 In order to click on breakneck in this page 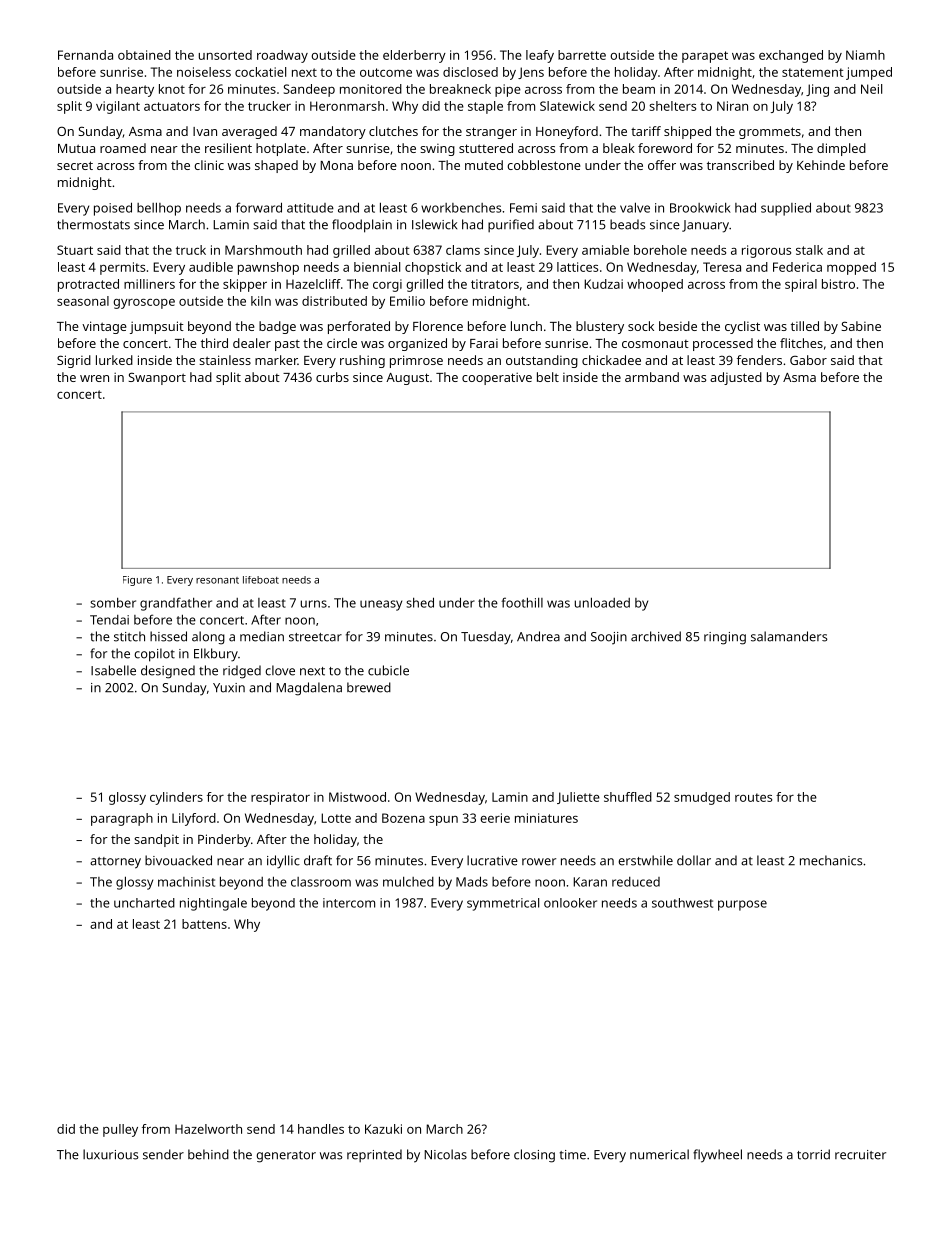, I will do `click(460, 89)`.
